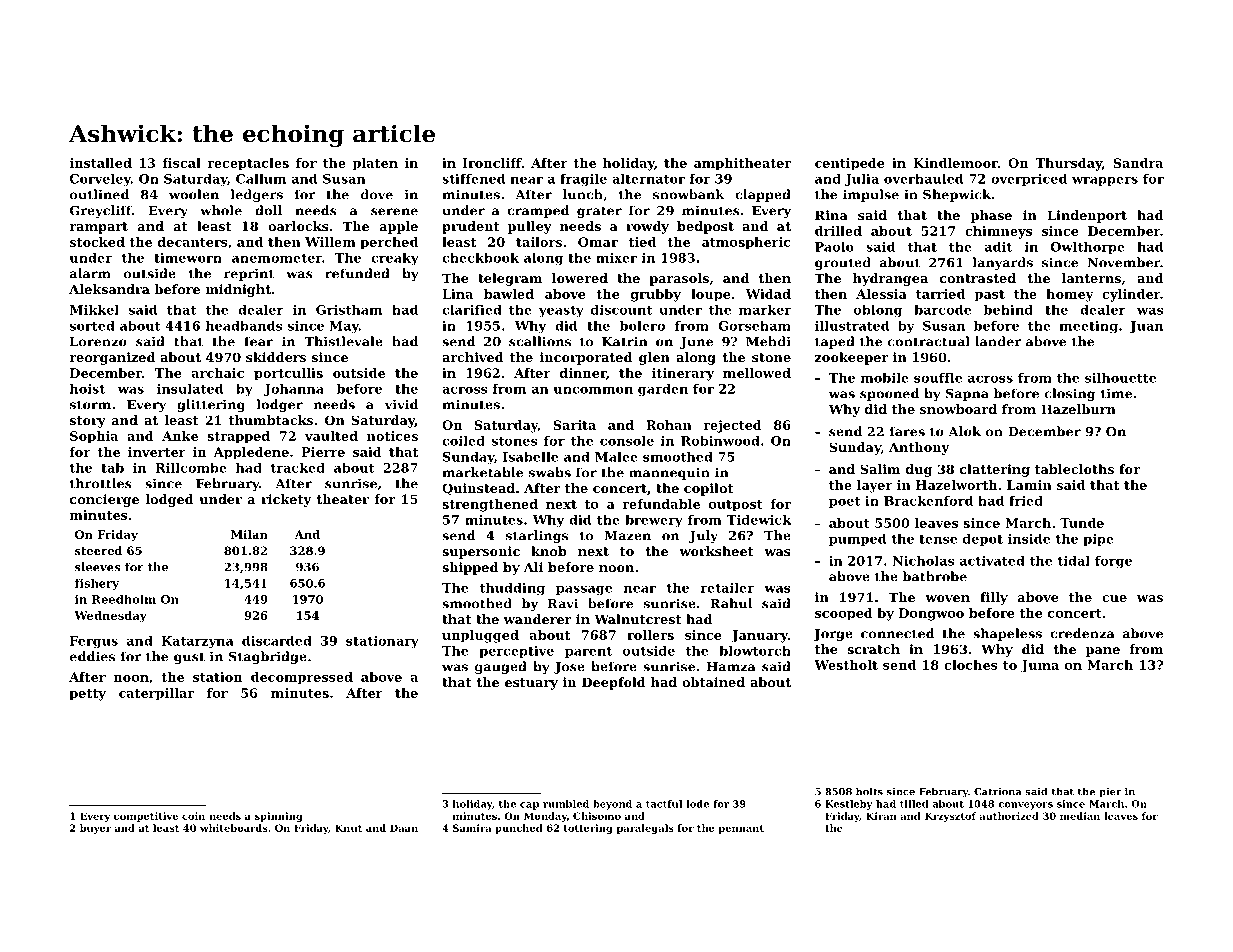 This document has width=1233, height=952. I want to click on hydrangea, so click(890, 279).
